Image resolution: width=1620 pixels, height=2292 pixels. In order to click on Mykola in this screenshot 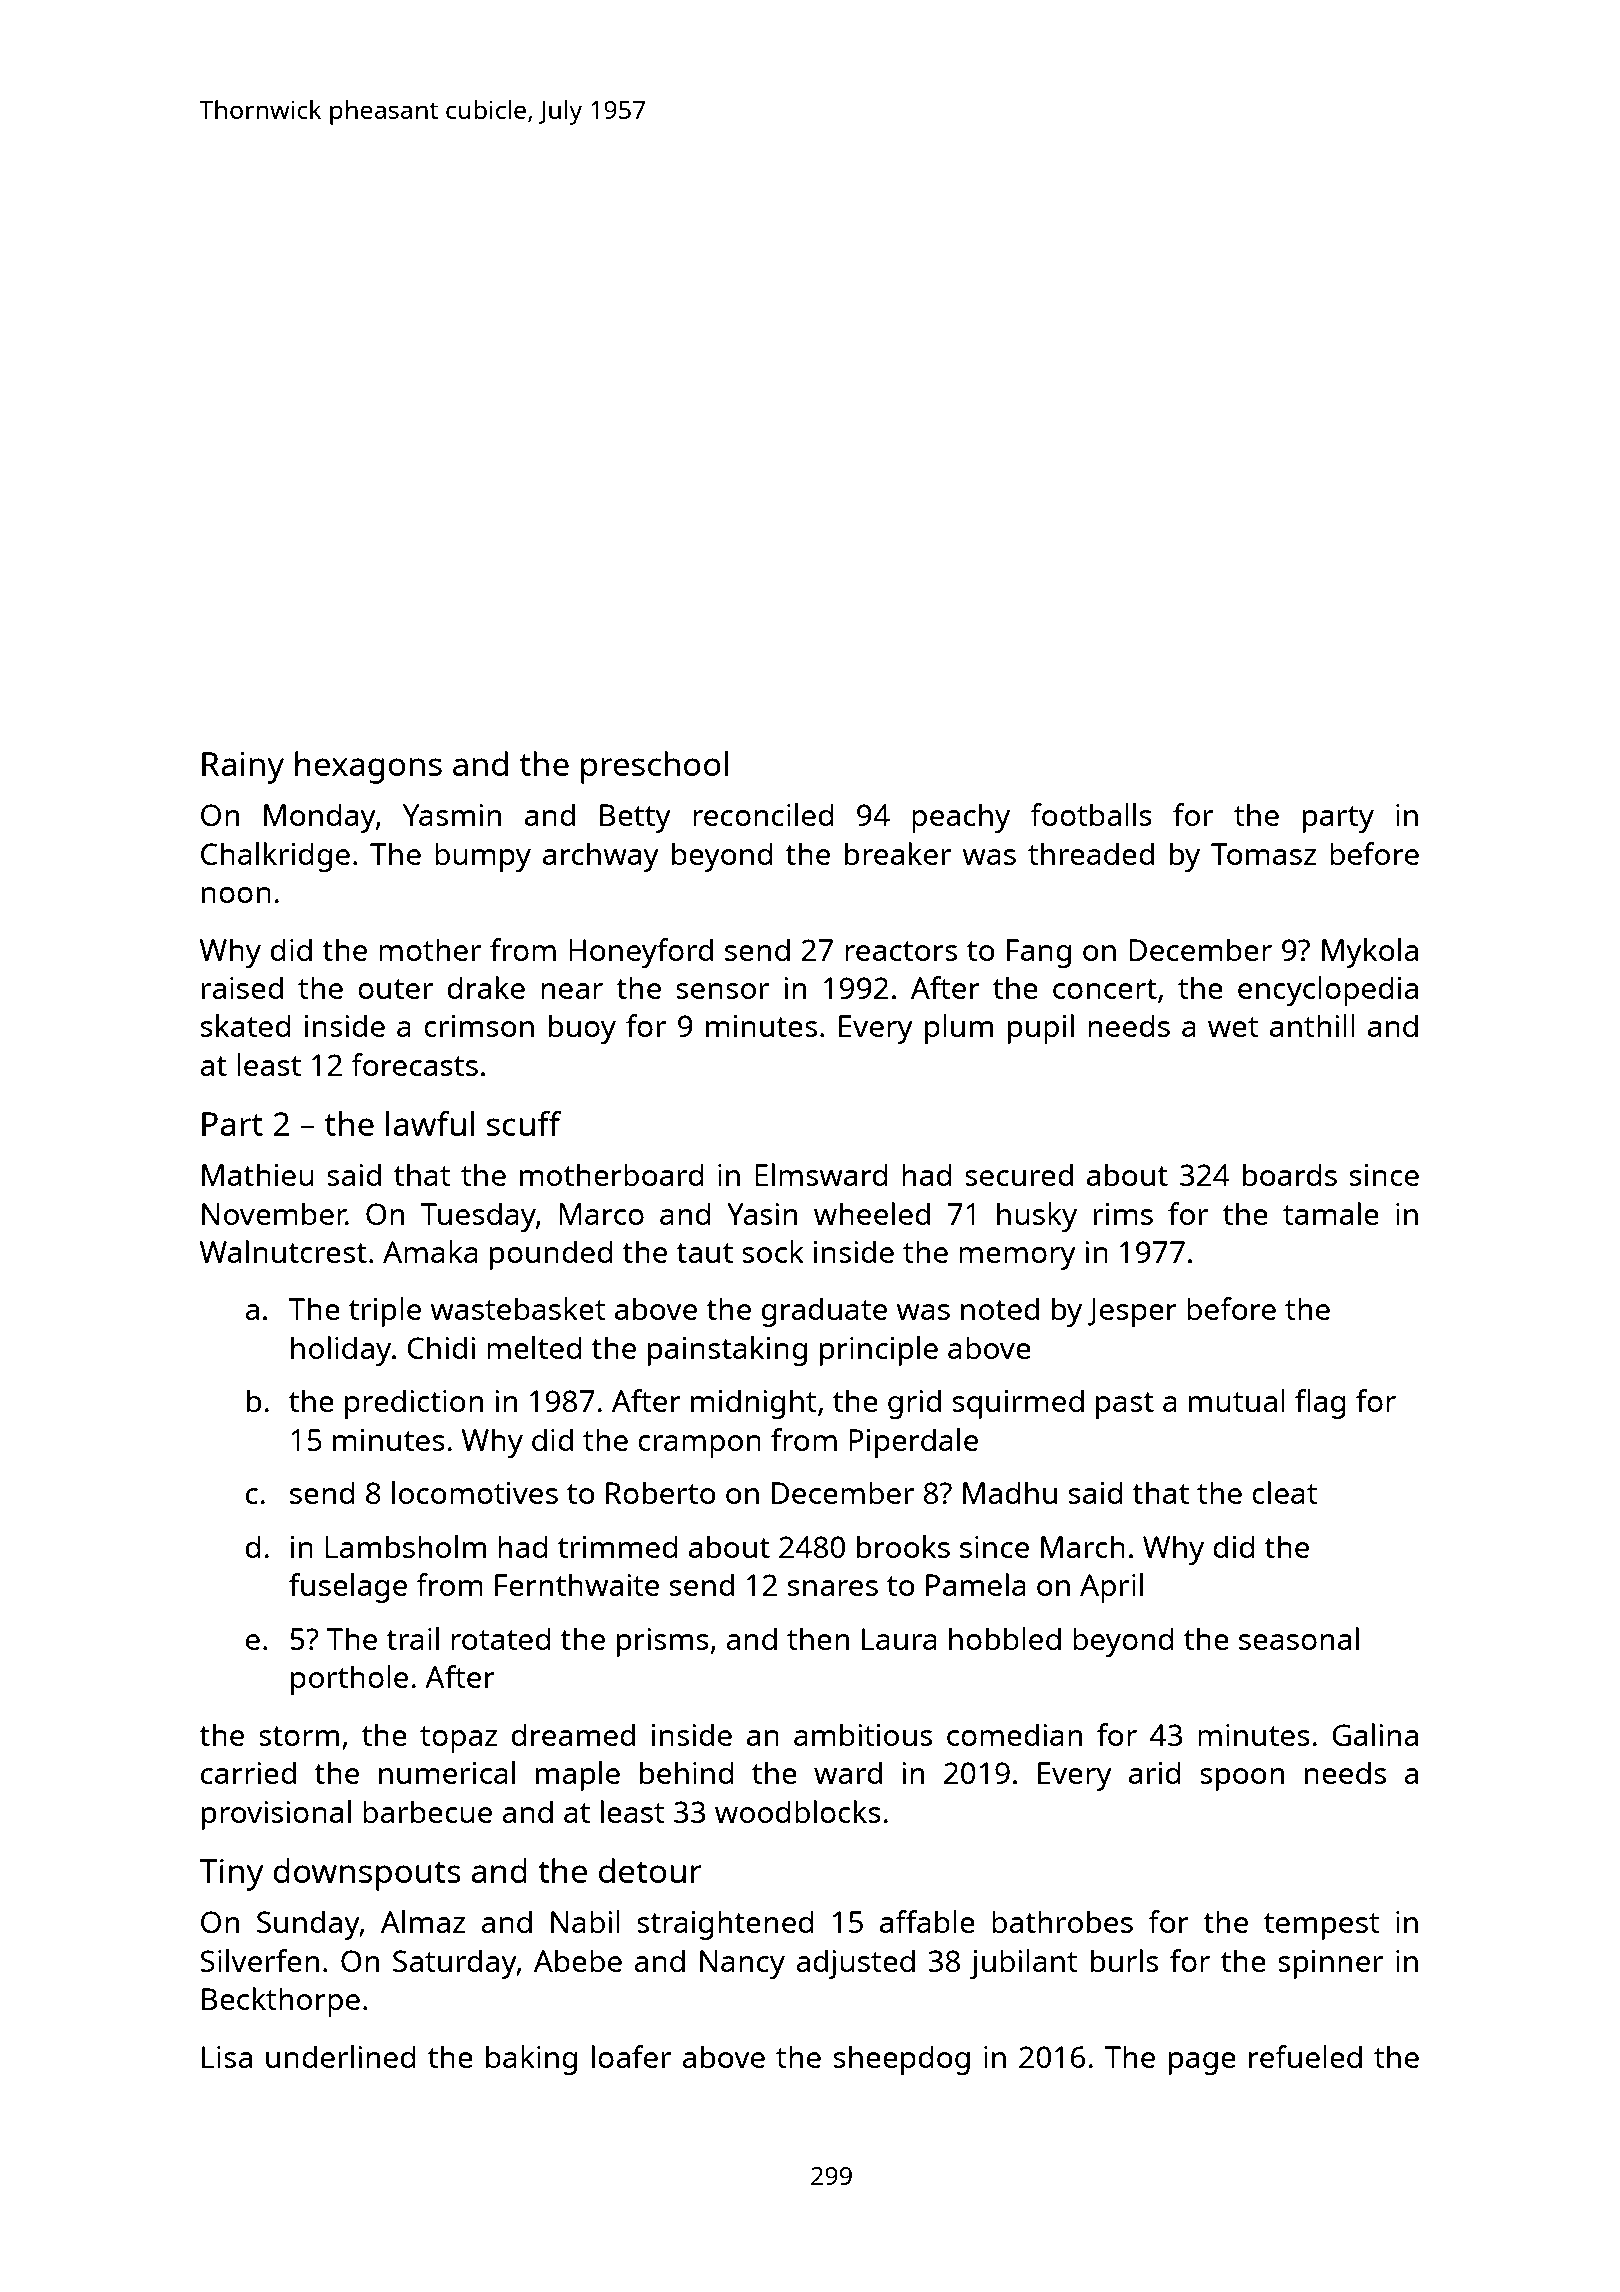, I will do `click(1370, 953)`.
